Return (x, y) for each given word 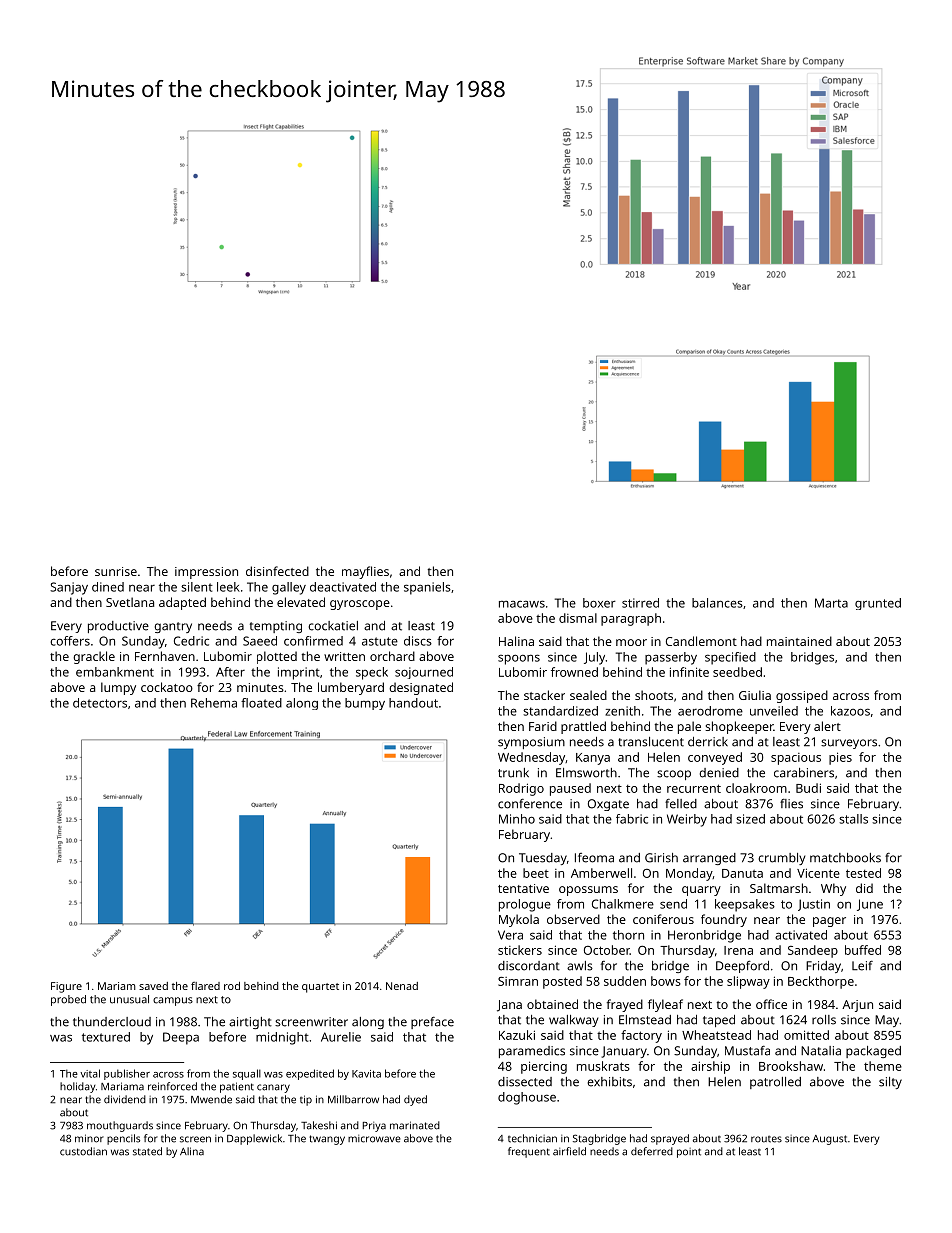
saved (153, 986)
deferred (652, 1151)
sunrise (116, 571)
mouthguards (120, 1126)
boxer (599, 603)
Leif (862, 966)
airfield (569, 1151)
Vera (510, 935)
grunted (878, 604)
